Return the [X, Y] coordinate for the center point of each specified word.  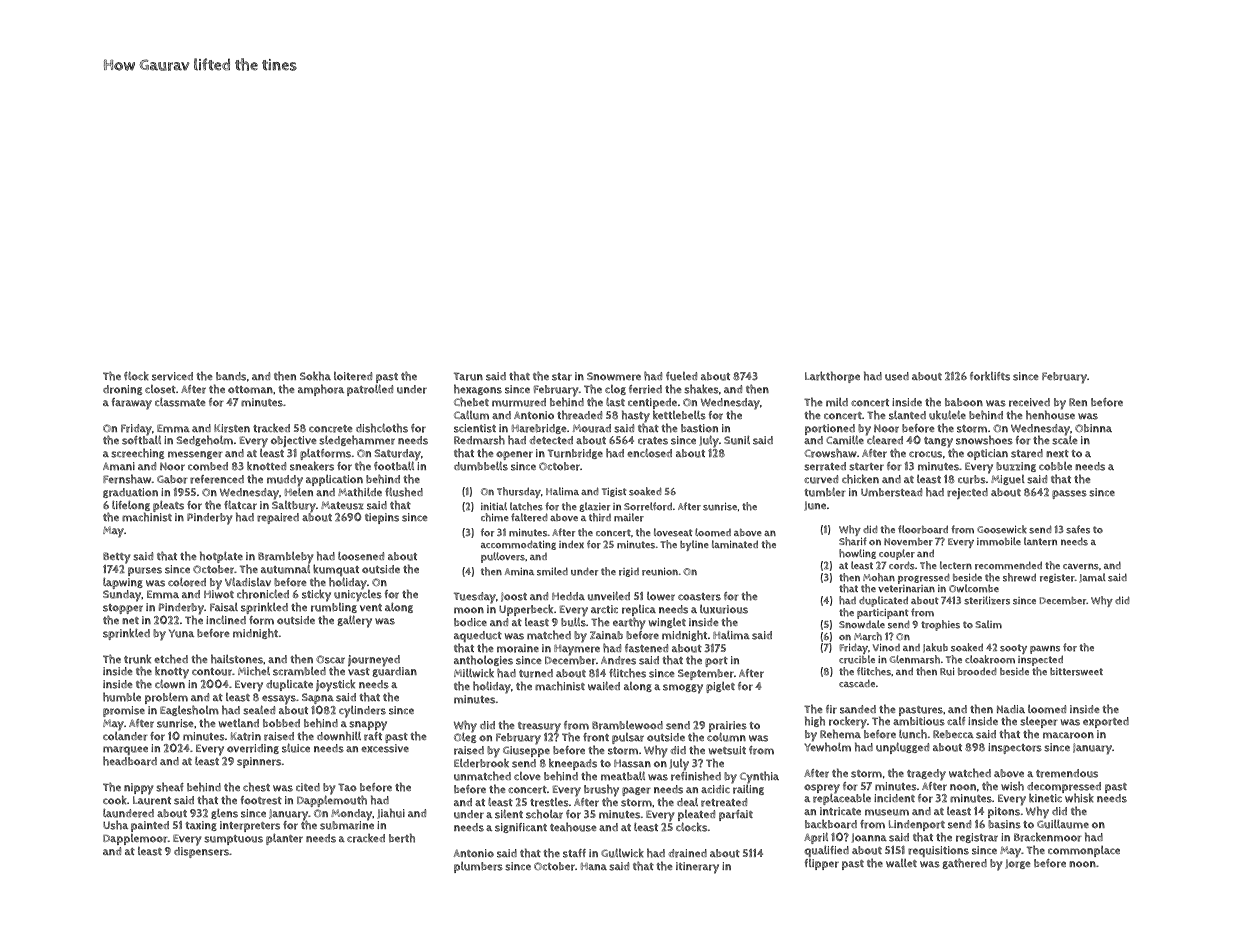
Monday [352, 815]
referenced [217, 479]
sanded [858, 709]
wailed [604, 686]
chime [495, 517]
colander [125, 736]
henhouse [1050, 415]
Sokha [315, 376]
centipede [652, 403]
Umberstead [891, 492]
